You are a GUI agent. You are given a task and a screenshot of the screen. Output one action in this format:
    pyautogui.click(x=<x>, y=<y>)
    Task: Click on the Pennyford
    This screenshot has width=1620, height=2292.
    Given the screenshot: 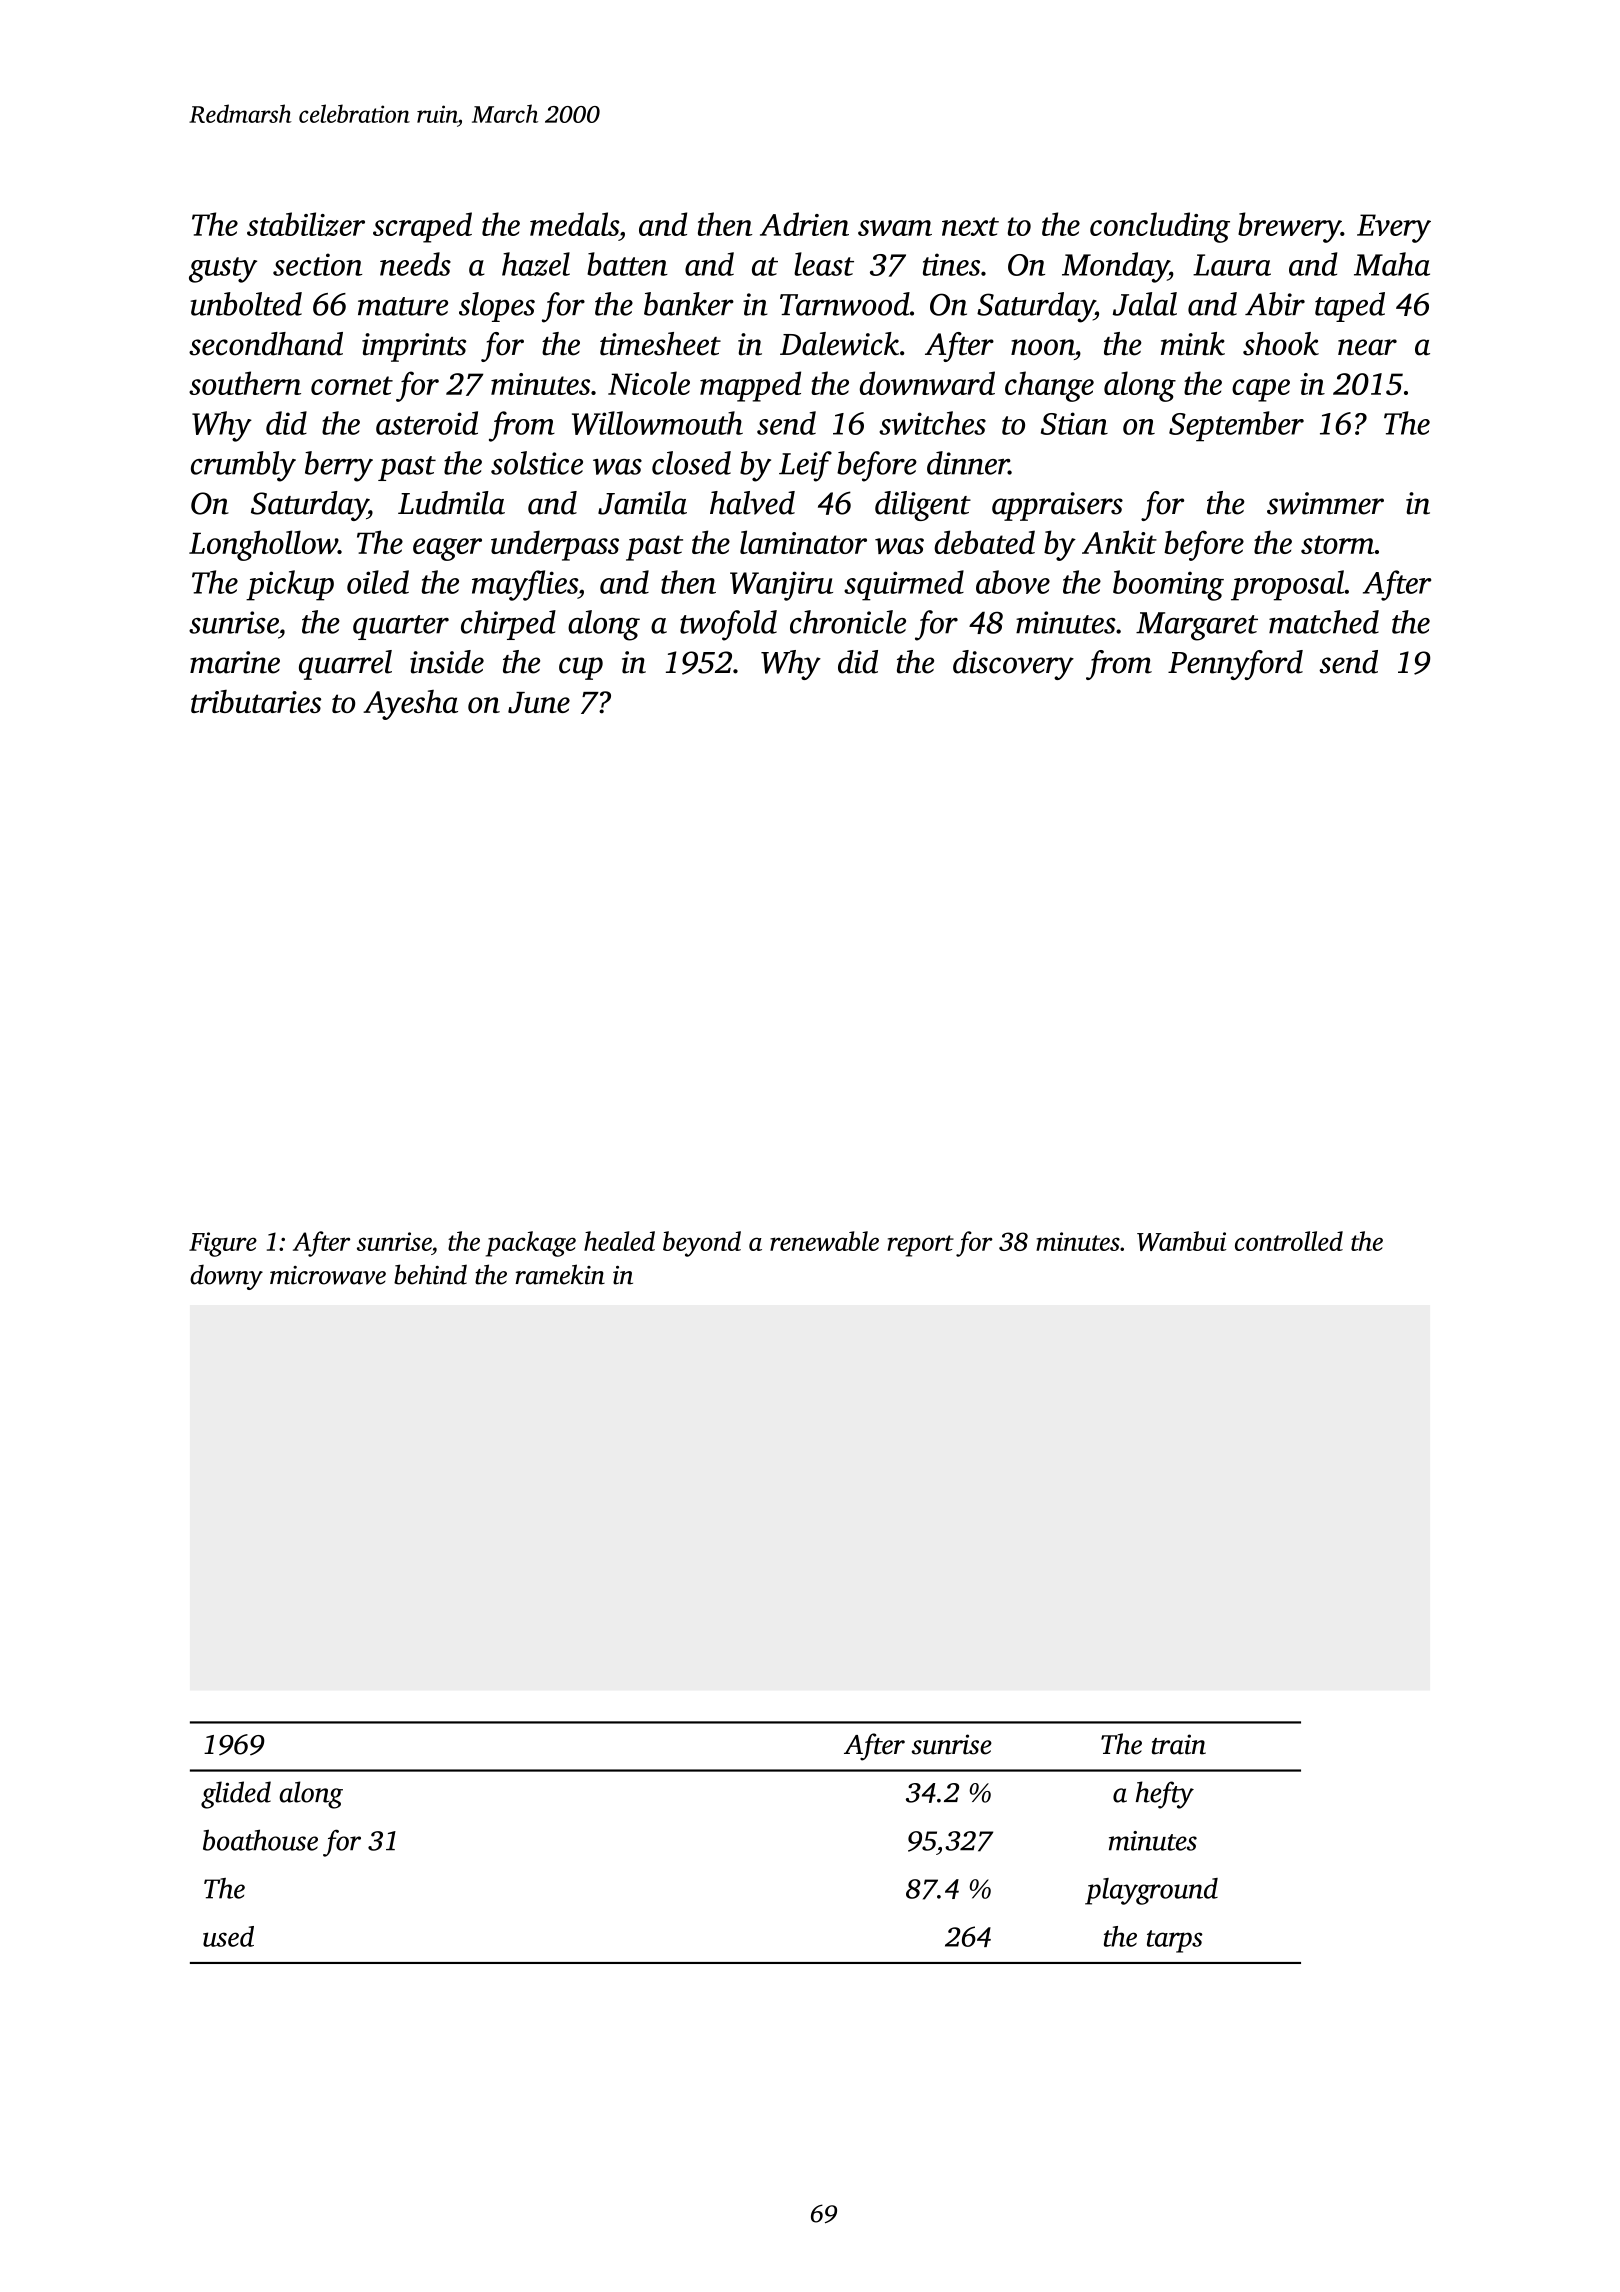 What is the action you would take?
    pyautogui.click(x=1235, y=665)
